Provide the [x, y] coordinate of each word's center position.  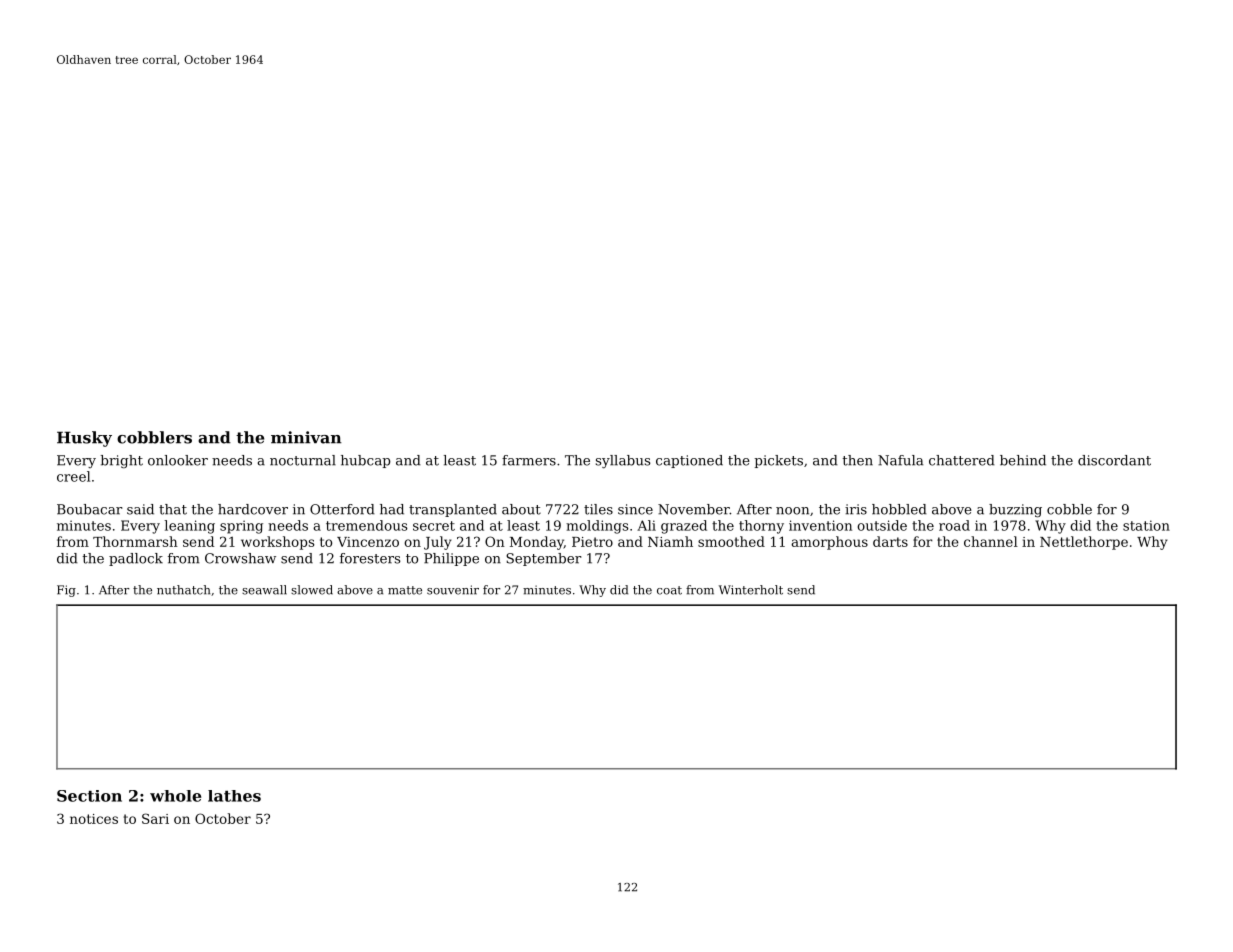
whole [175, 796]
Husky [84, 439]
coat [669, 590]
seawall [264, 590]
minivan [306, 437]
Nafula [900, 460]
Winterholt [751, 590]
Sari [155, 818]
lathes [234, 796]
